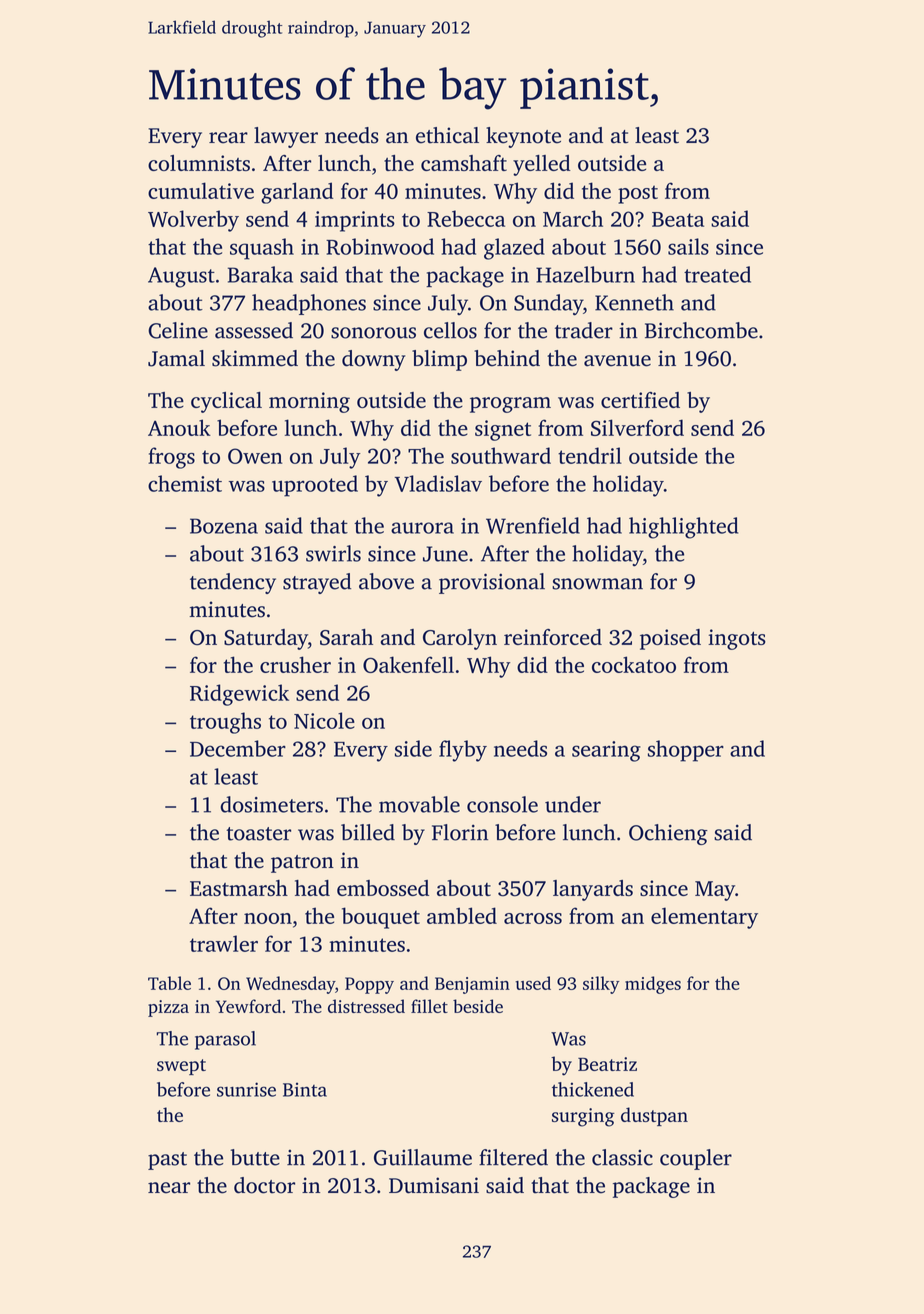 The image size is (924, 1314). Describe the element at coordinates (233, 583) in the screenshot. I see `tendency` at that location.
